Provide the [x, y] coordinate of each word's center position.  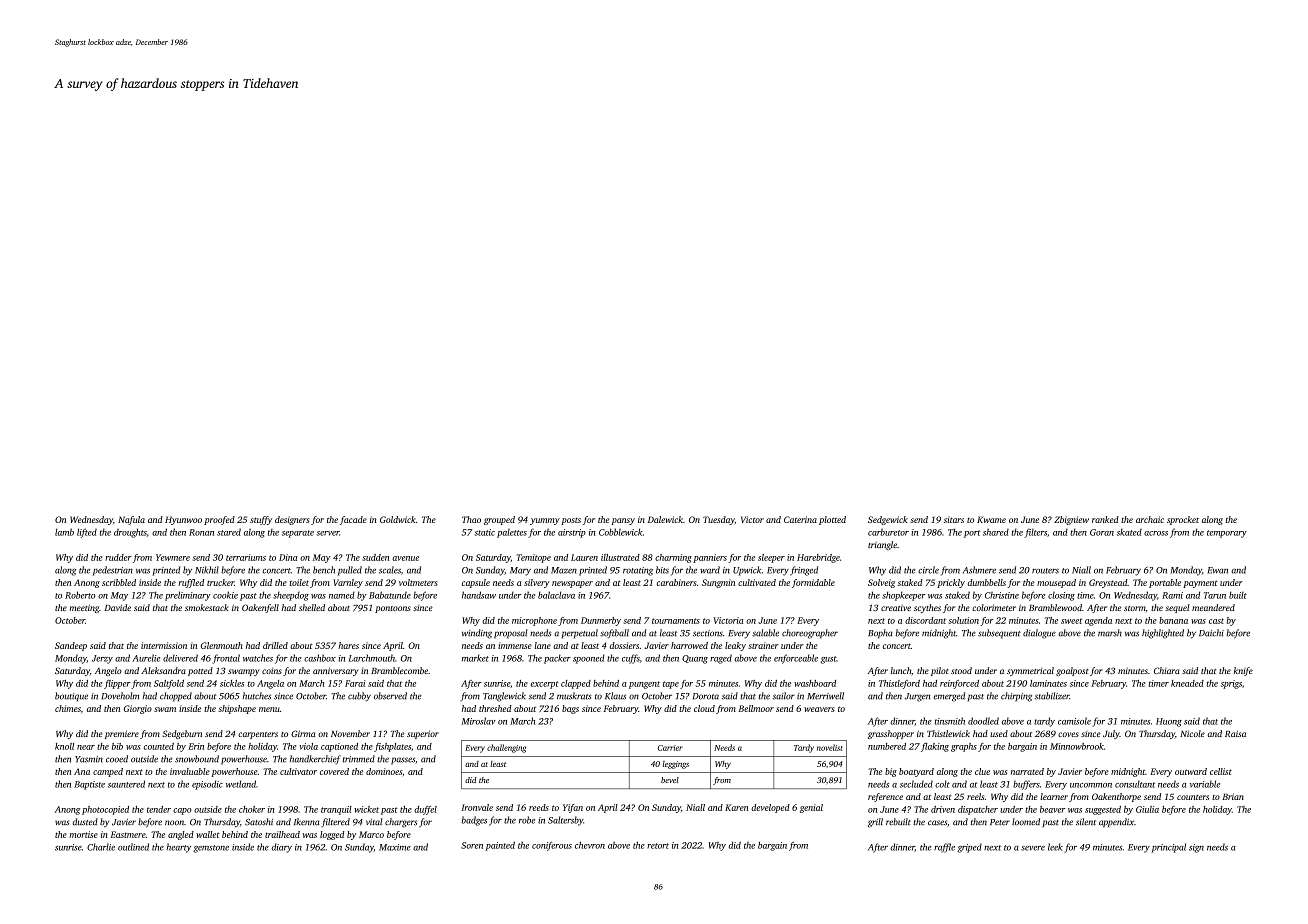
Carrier [670, 748]
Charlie [101, 847]
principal [1168, 848]
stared [229, 532]
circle [928, 570]
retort [658, 846]
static [484, 532]
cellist [1221, 771]
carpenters [258, 735]
